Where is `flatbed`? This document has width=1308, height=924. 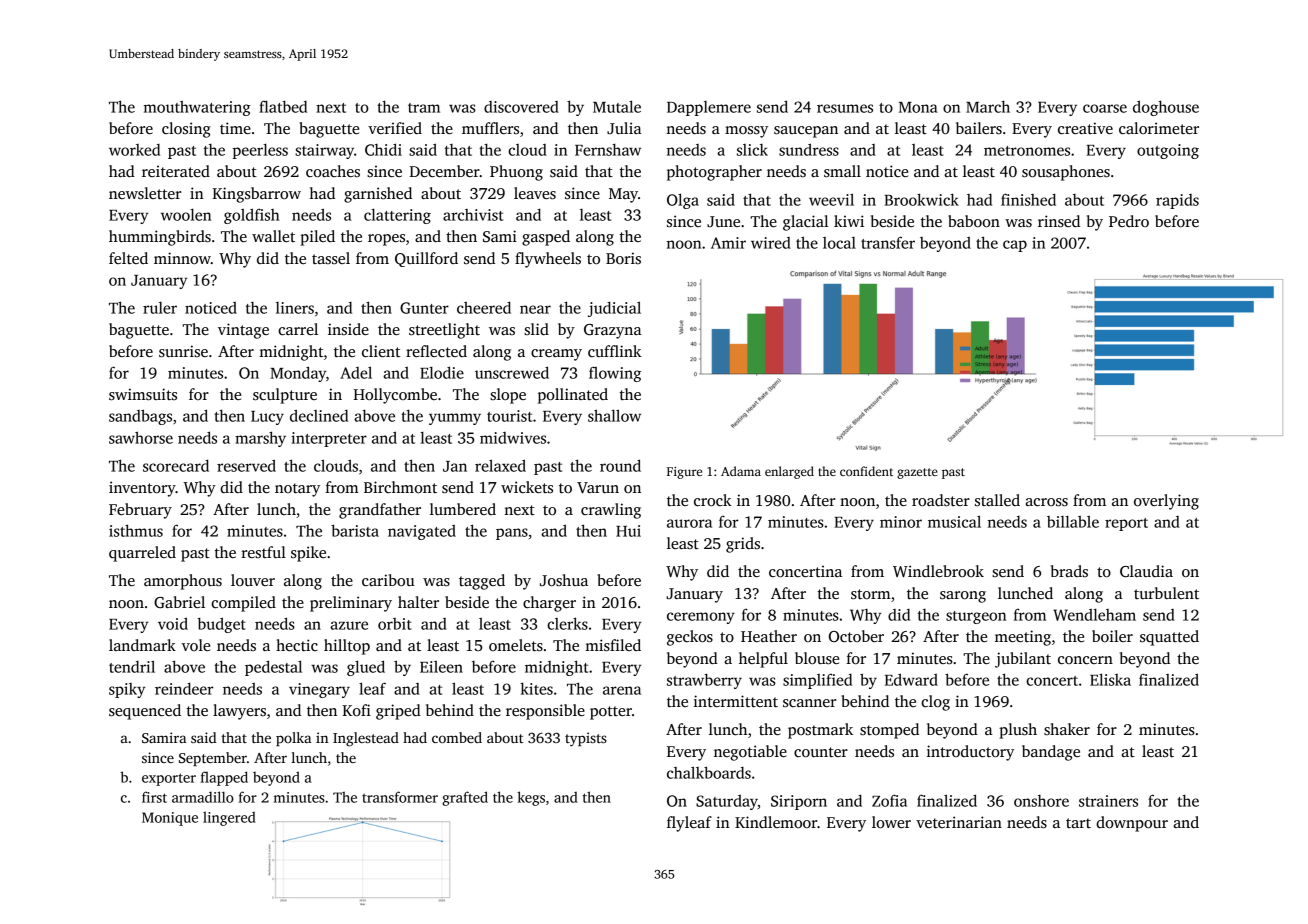
flatbed is located at coordinates (283, 106).
